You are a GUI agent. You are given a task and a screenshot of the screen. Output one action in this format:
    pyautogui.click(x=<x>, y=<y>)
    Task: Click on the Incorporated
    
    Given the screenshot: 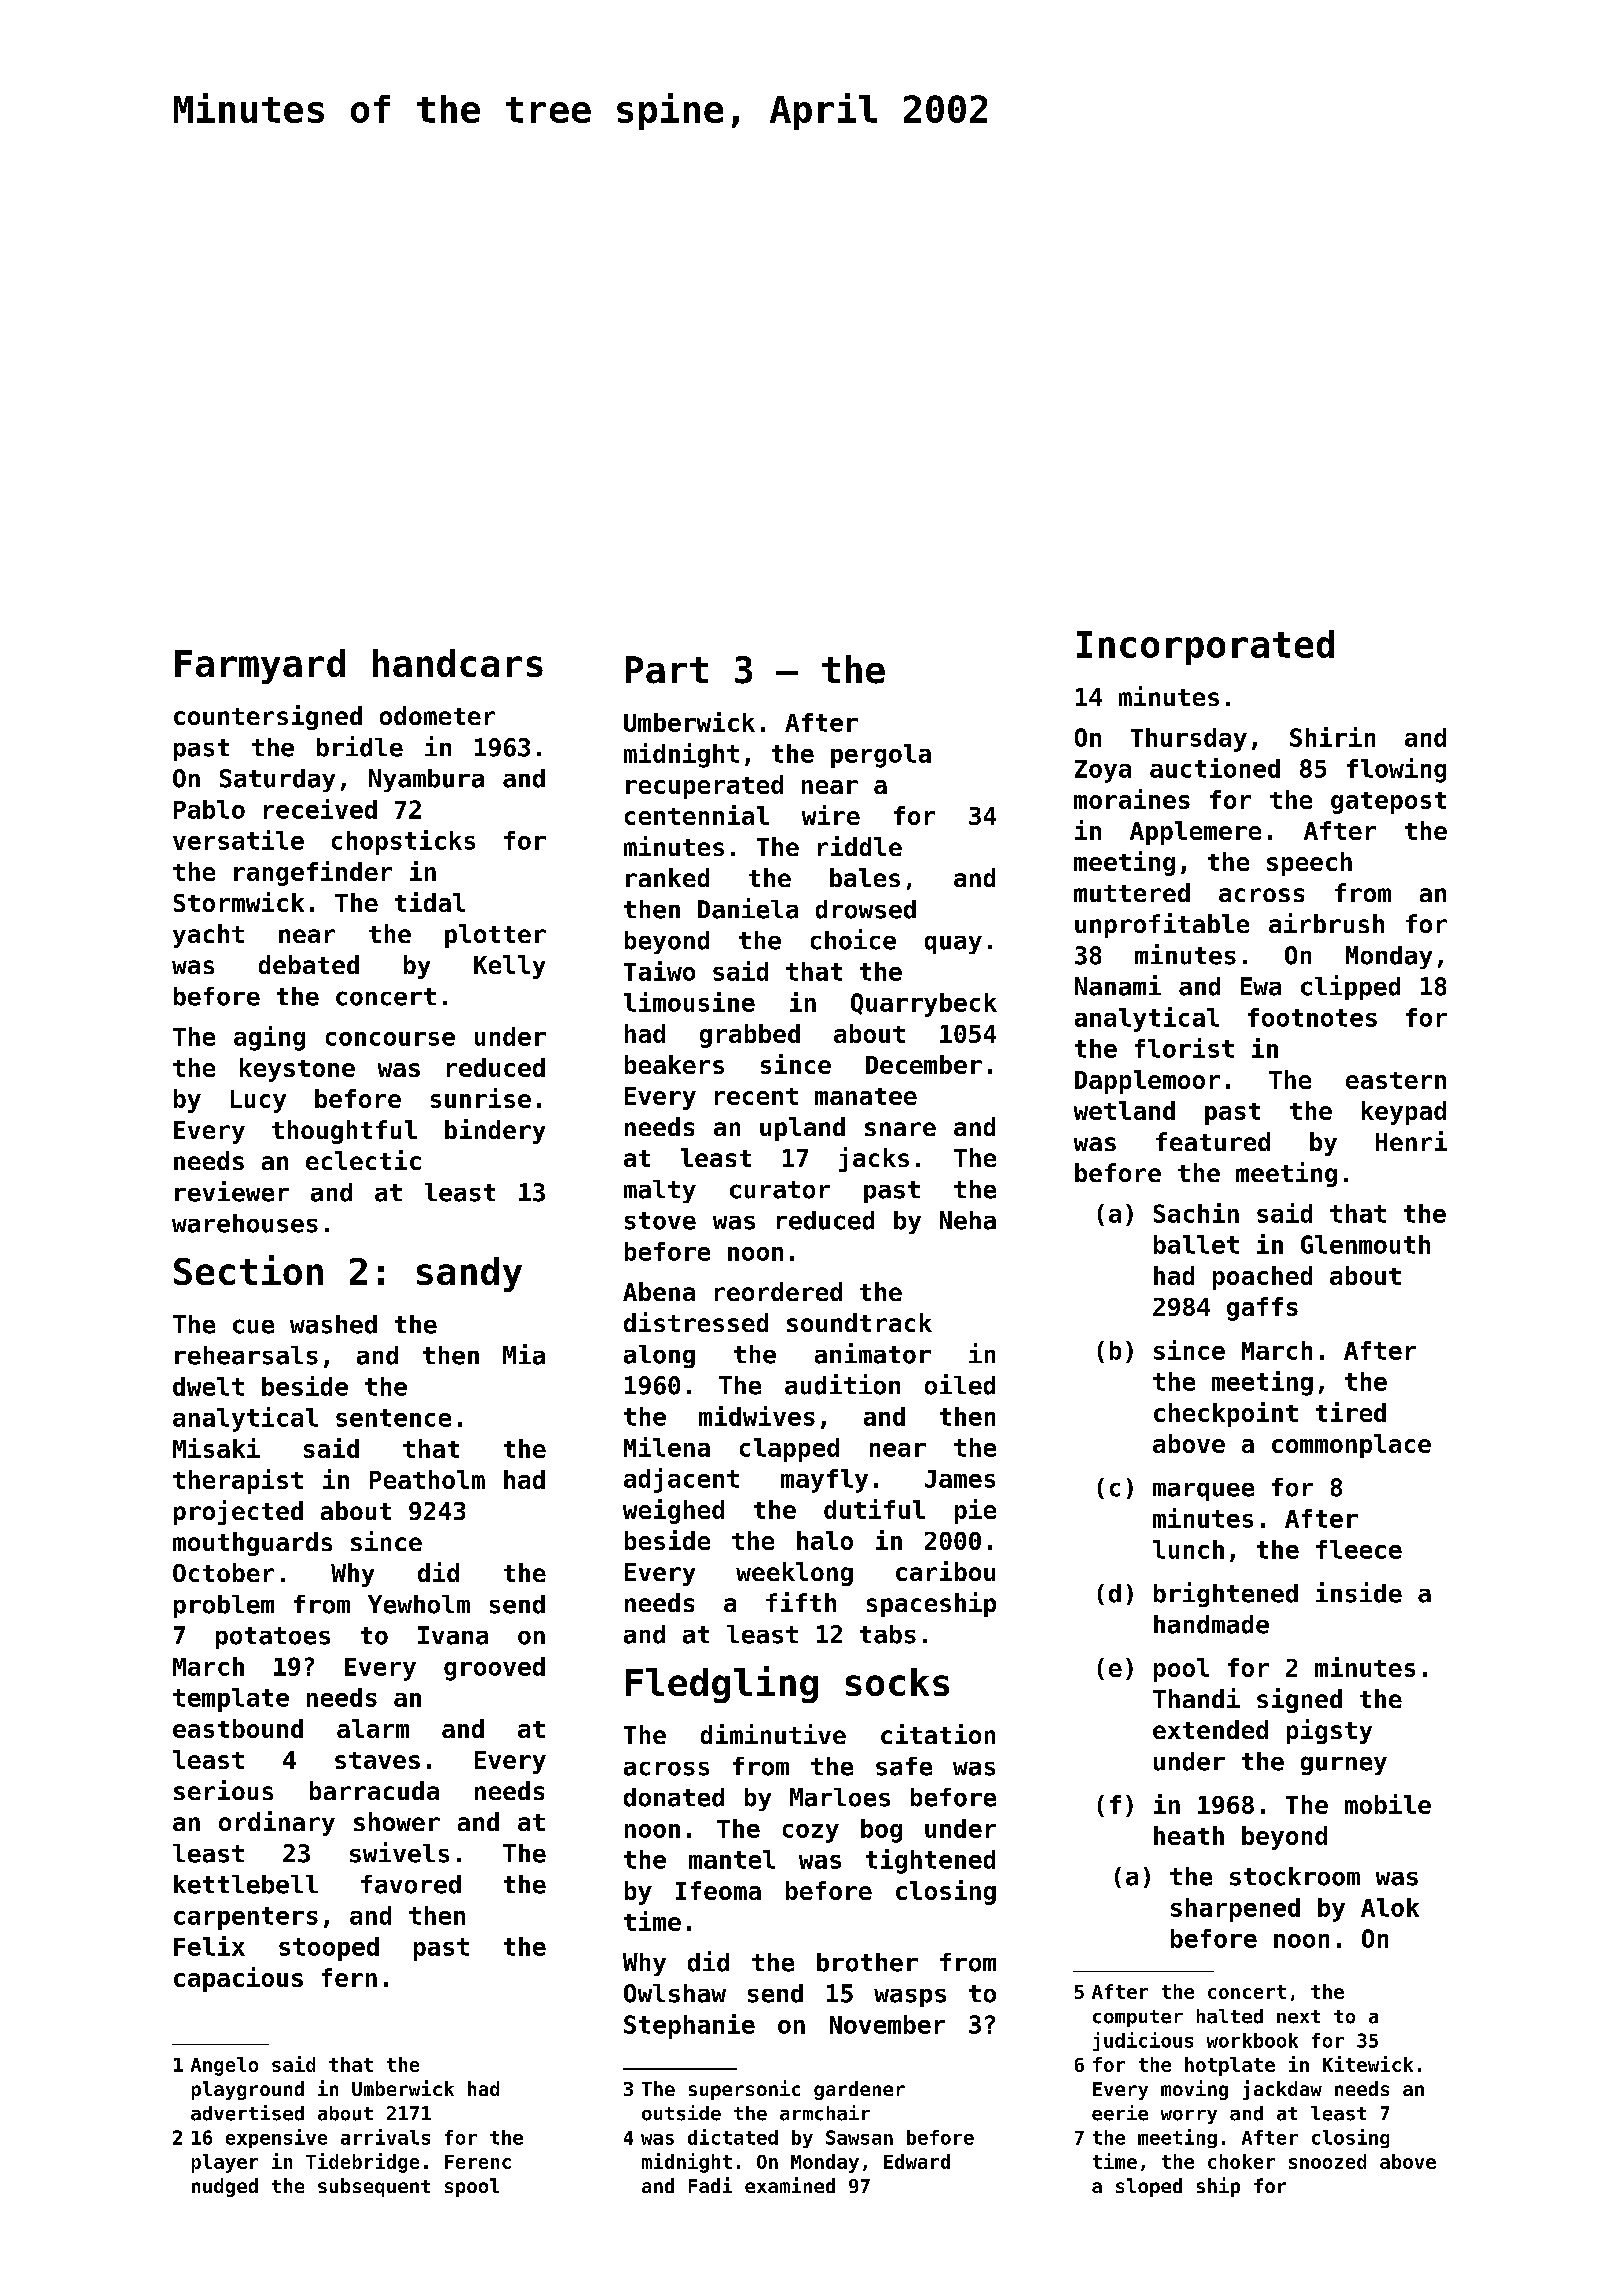 What is the action you would take?
    pyautogui.click(x=1205, y=647)
